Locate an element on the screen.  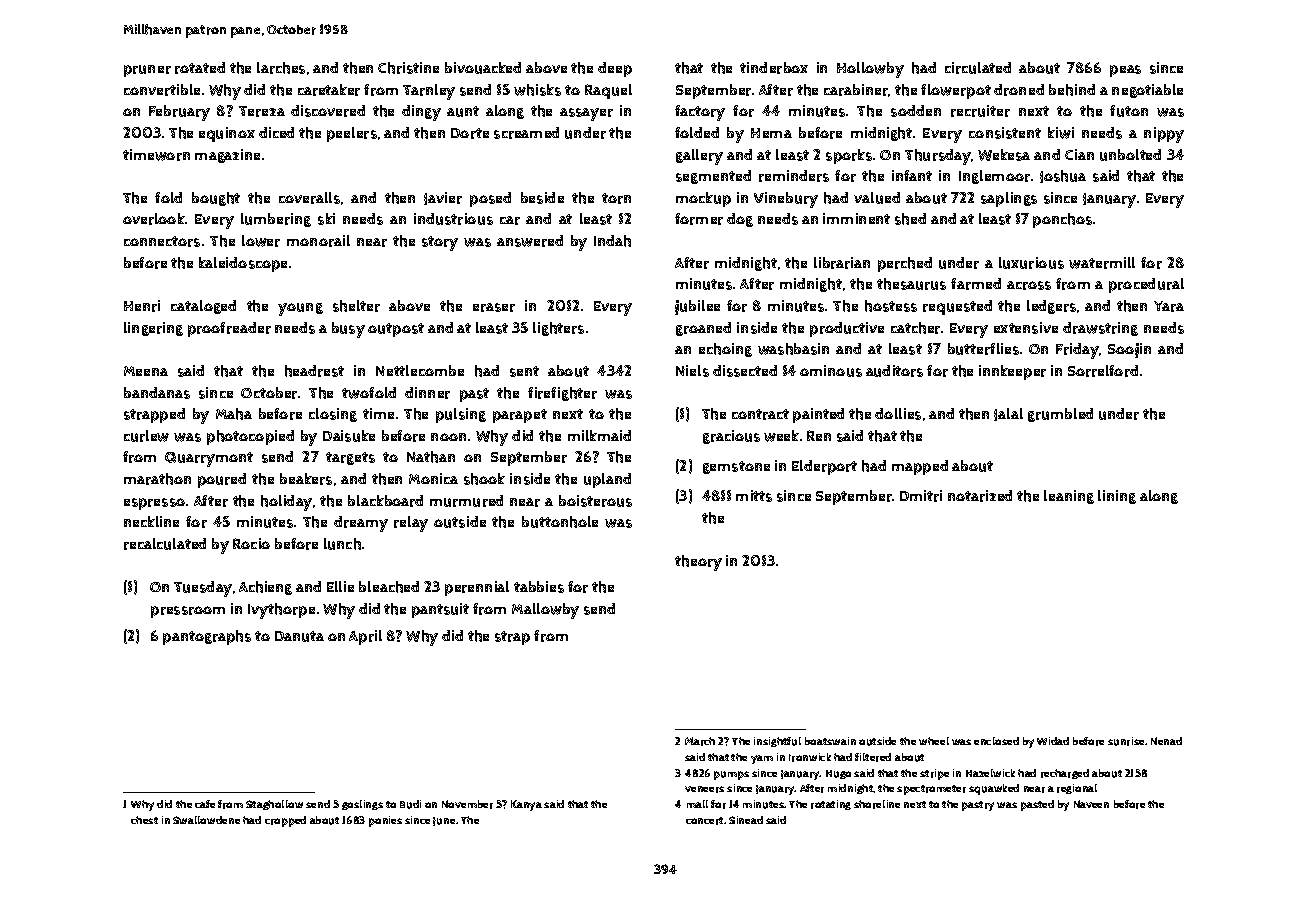
dreamy is located at coordinates (361, 524).
